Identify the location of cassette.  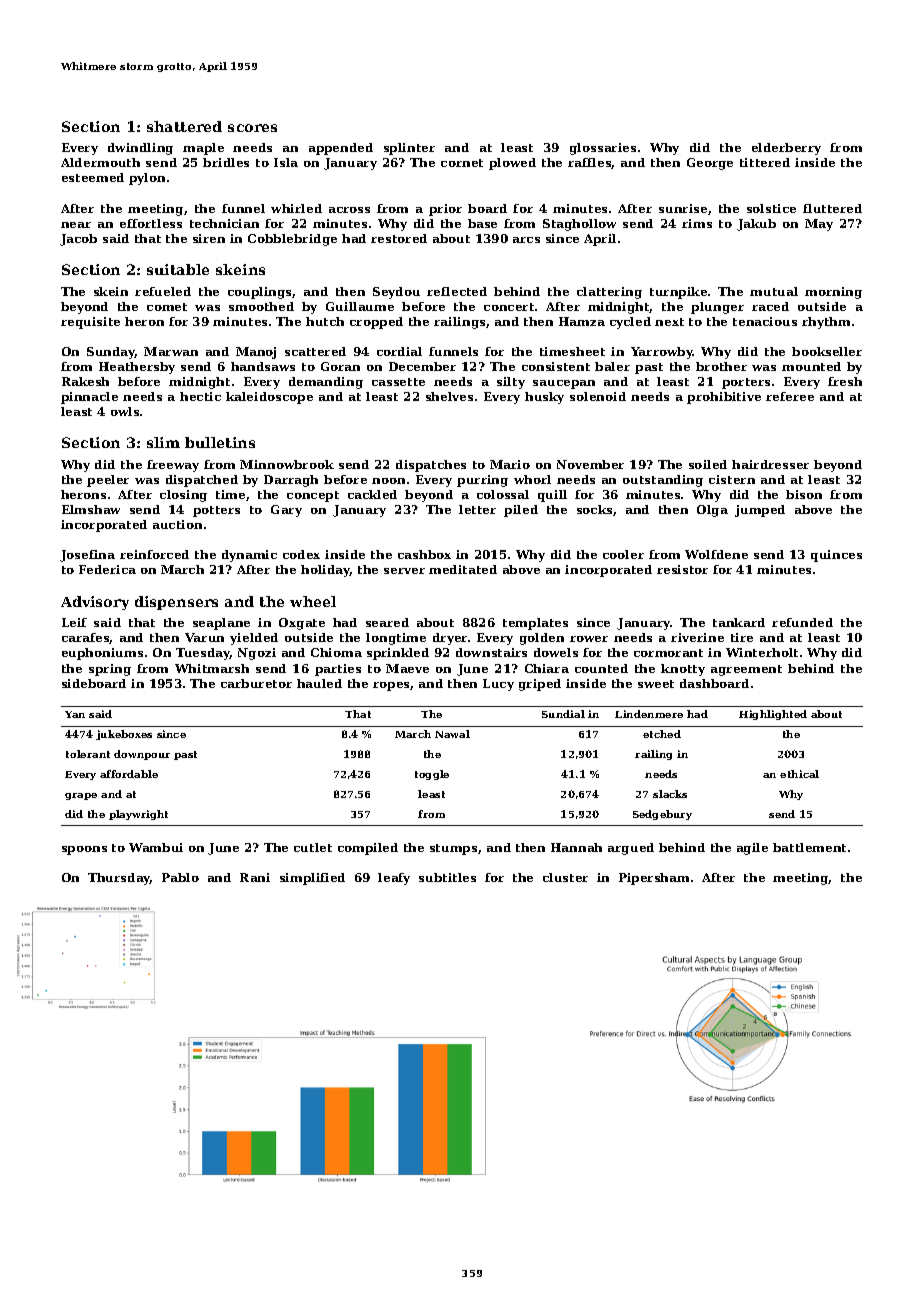
(398, 382).
